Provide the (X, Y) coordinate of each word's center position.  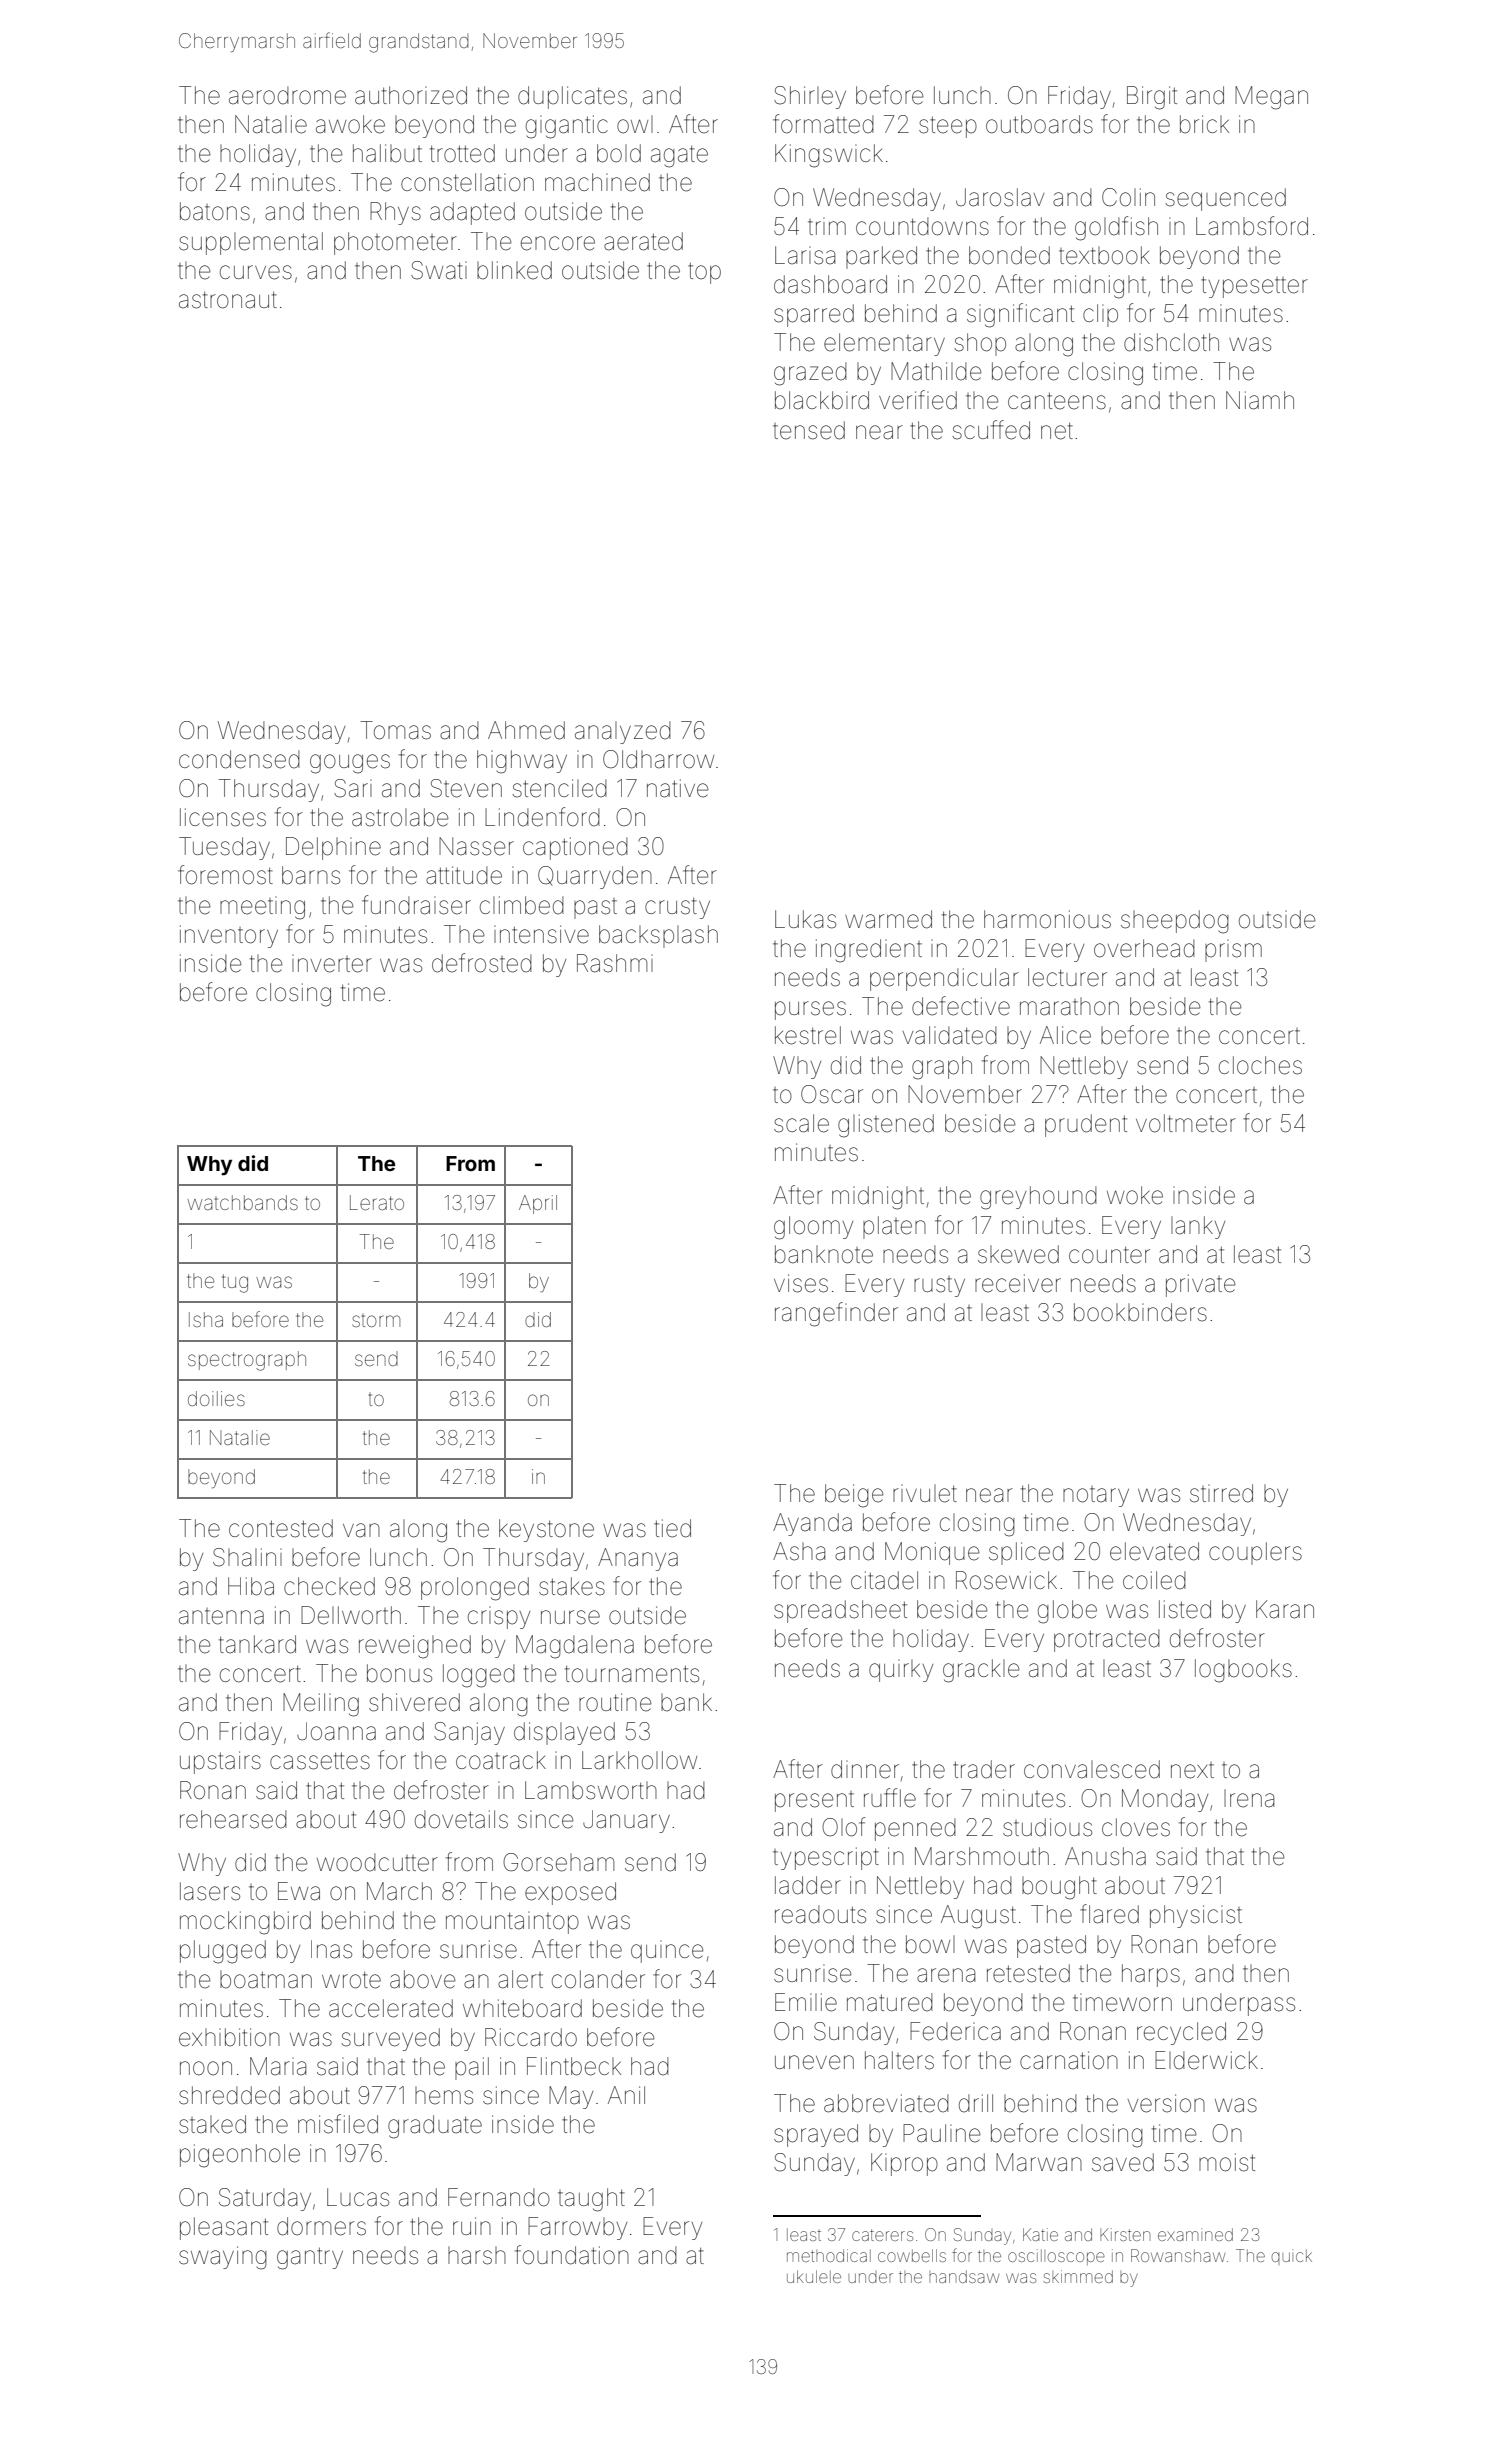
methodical (829, 2255)
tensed (809, 430)
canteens (1057, 401)
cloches (1260, 1065)
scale (801, 1123)
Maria (278, 2066)
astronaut (228, 300)
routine (615, 1702)
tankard (257, 1644)
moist (1227, 2162)
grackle (981, 1671)
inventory (229, 936)
